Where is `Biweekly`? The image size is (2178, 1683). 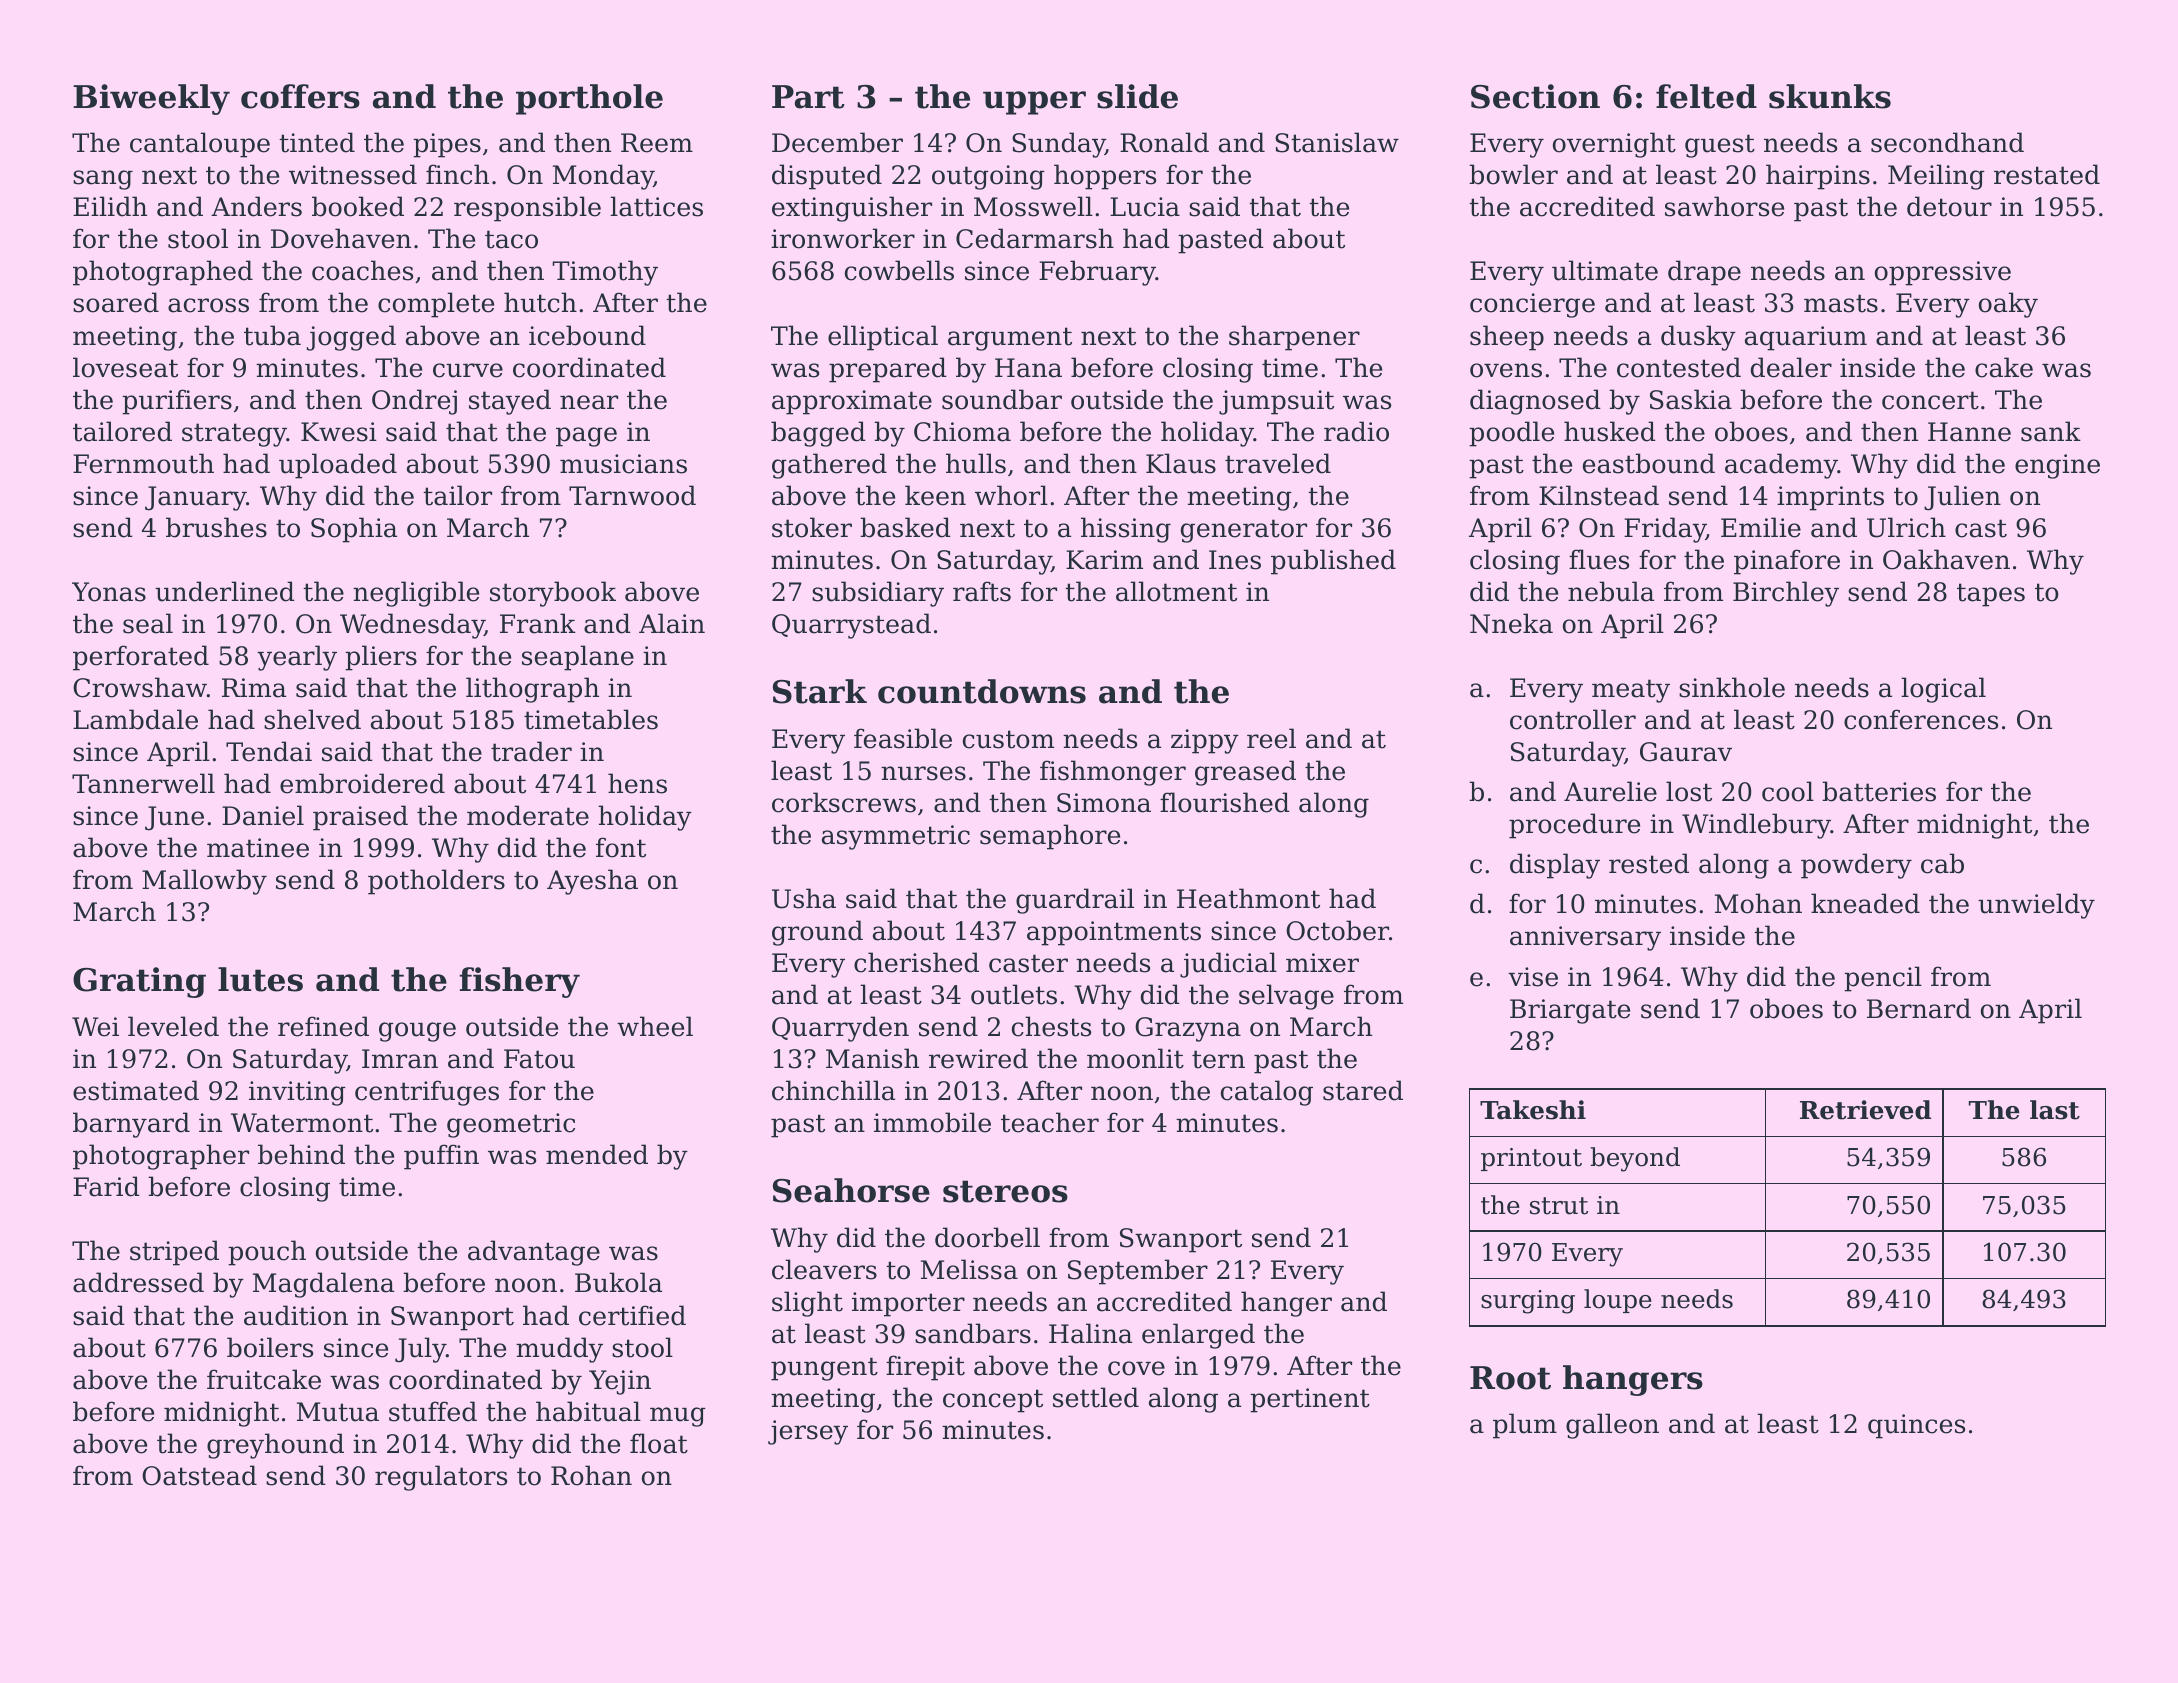 Biweekly is located at coordinates (151, 99).
